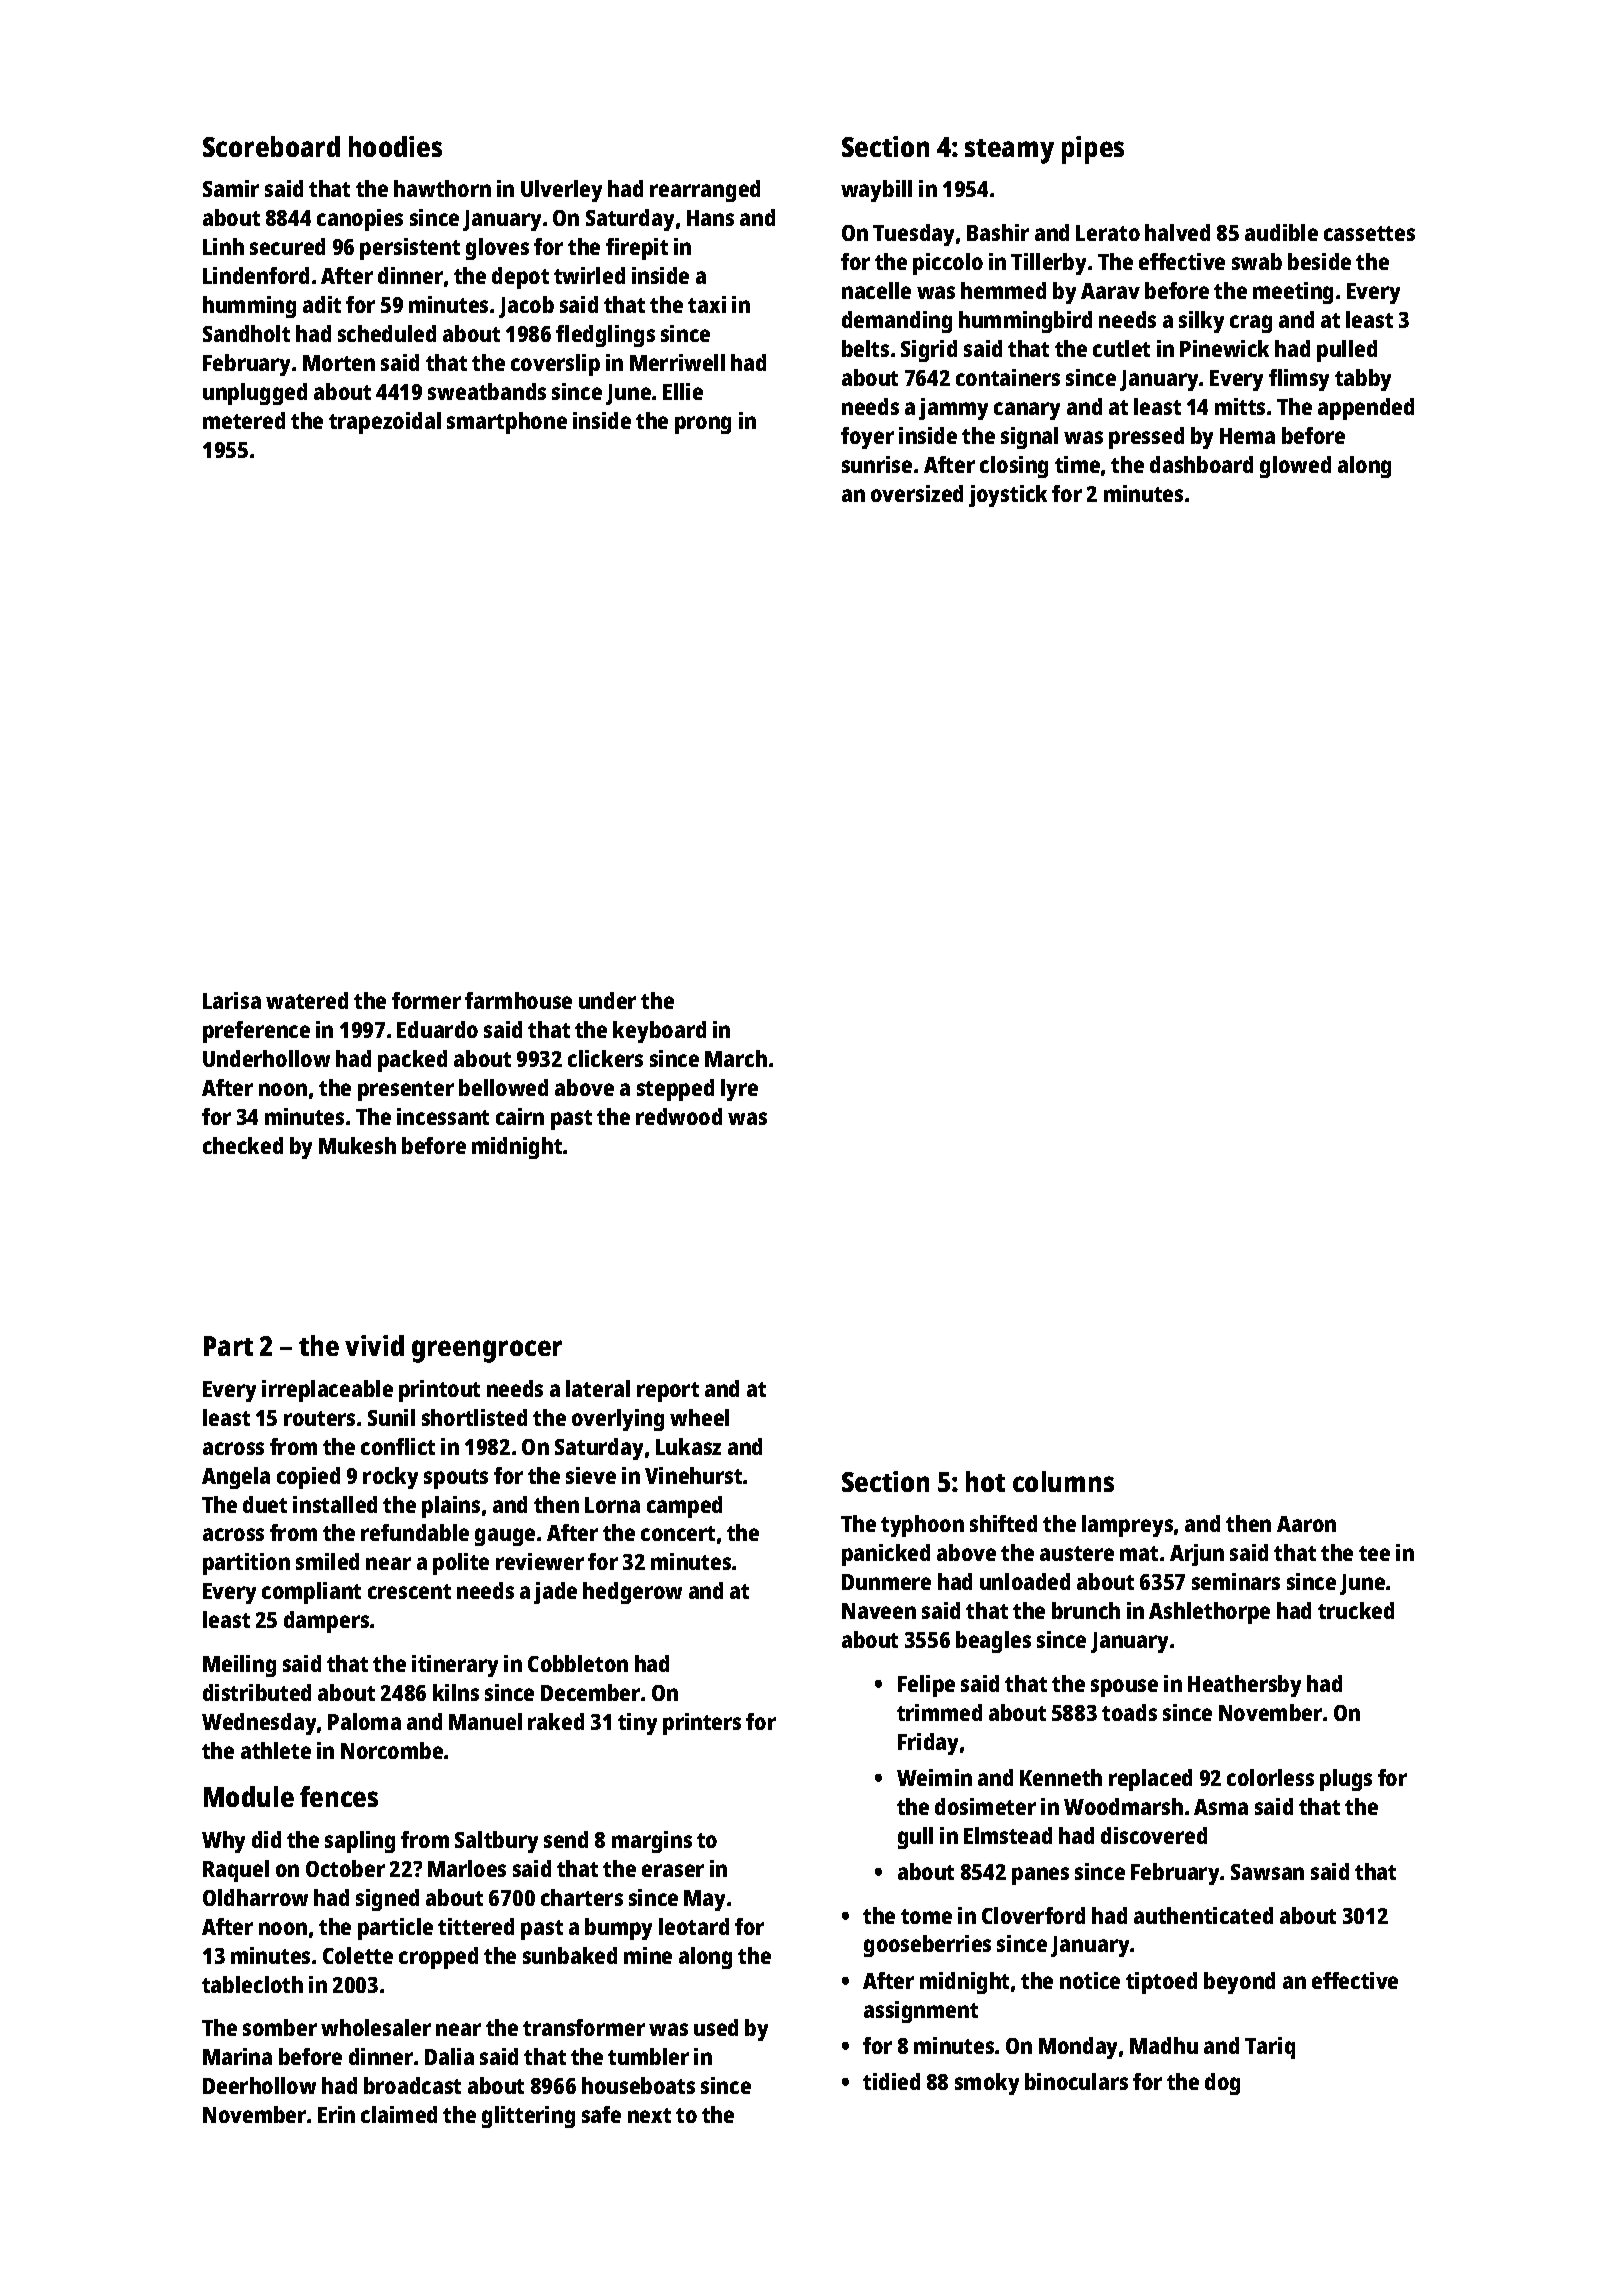 The height and width of the document is (2292, 1620). I want to click on rearranged, so click(705, 191).
